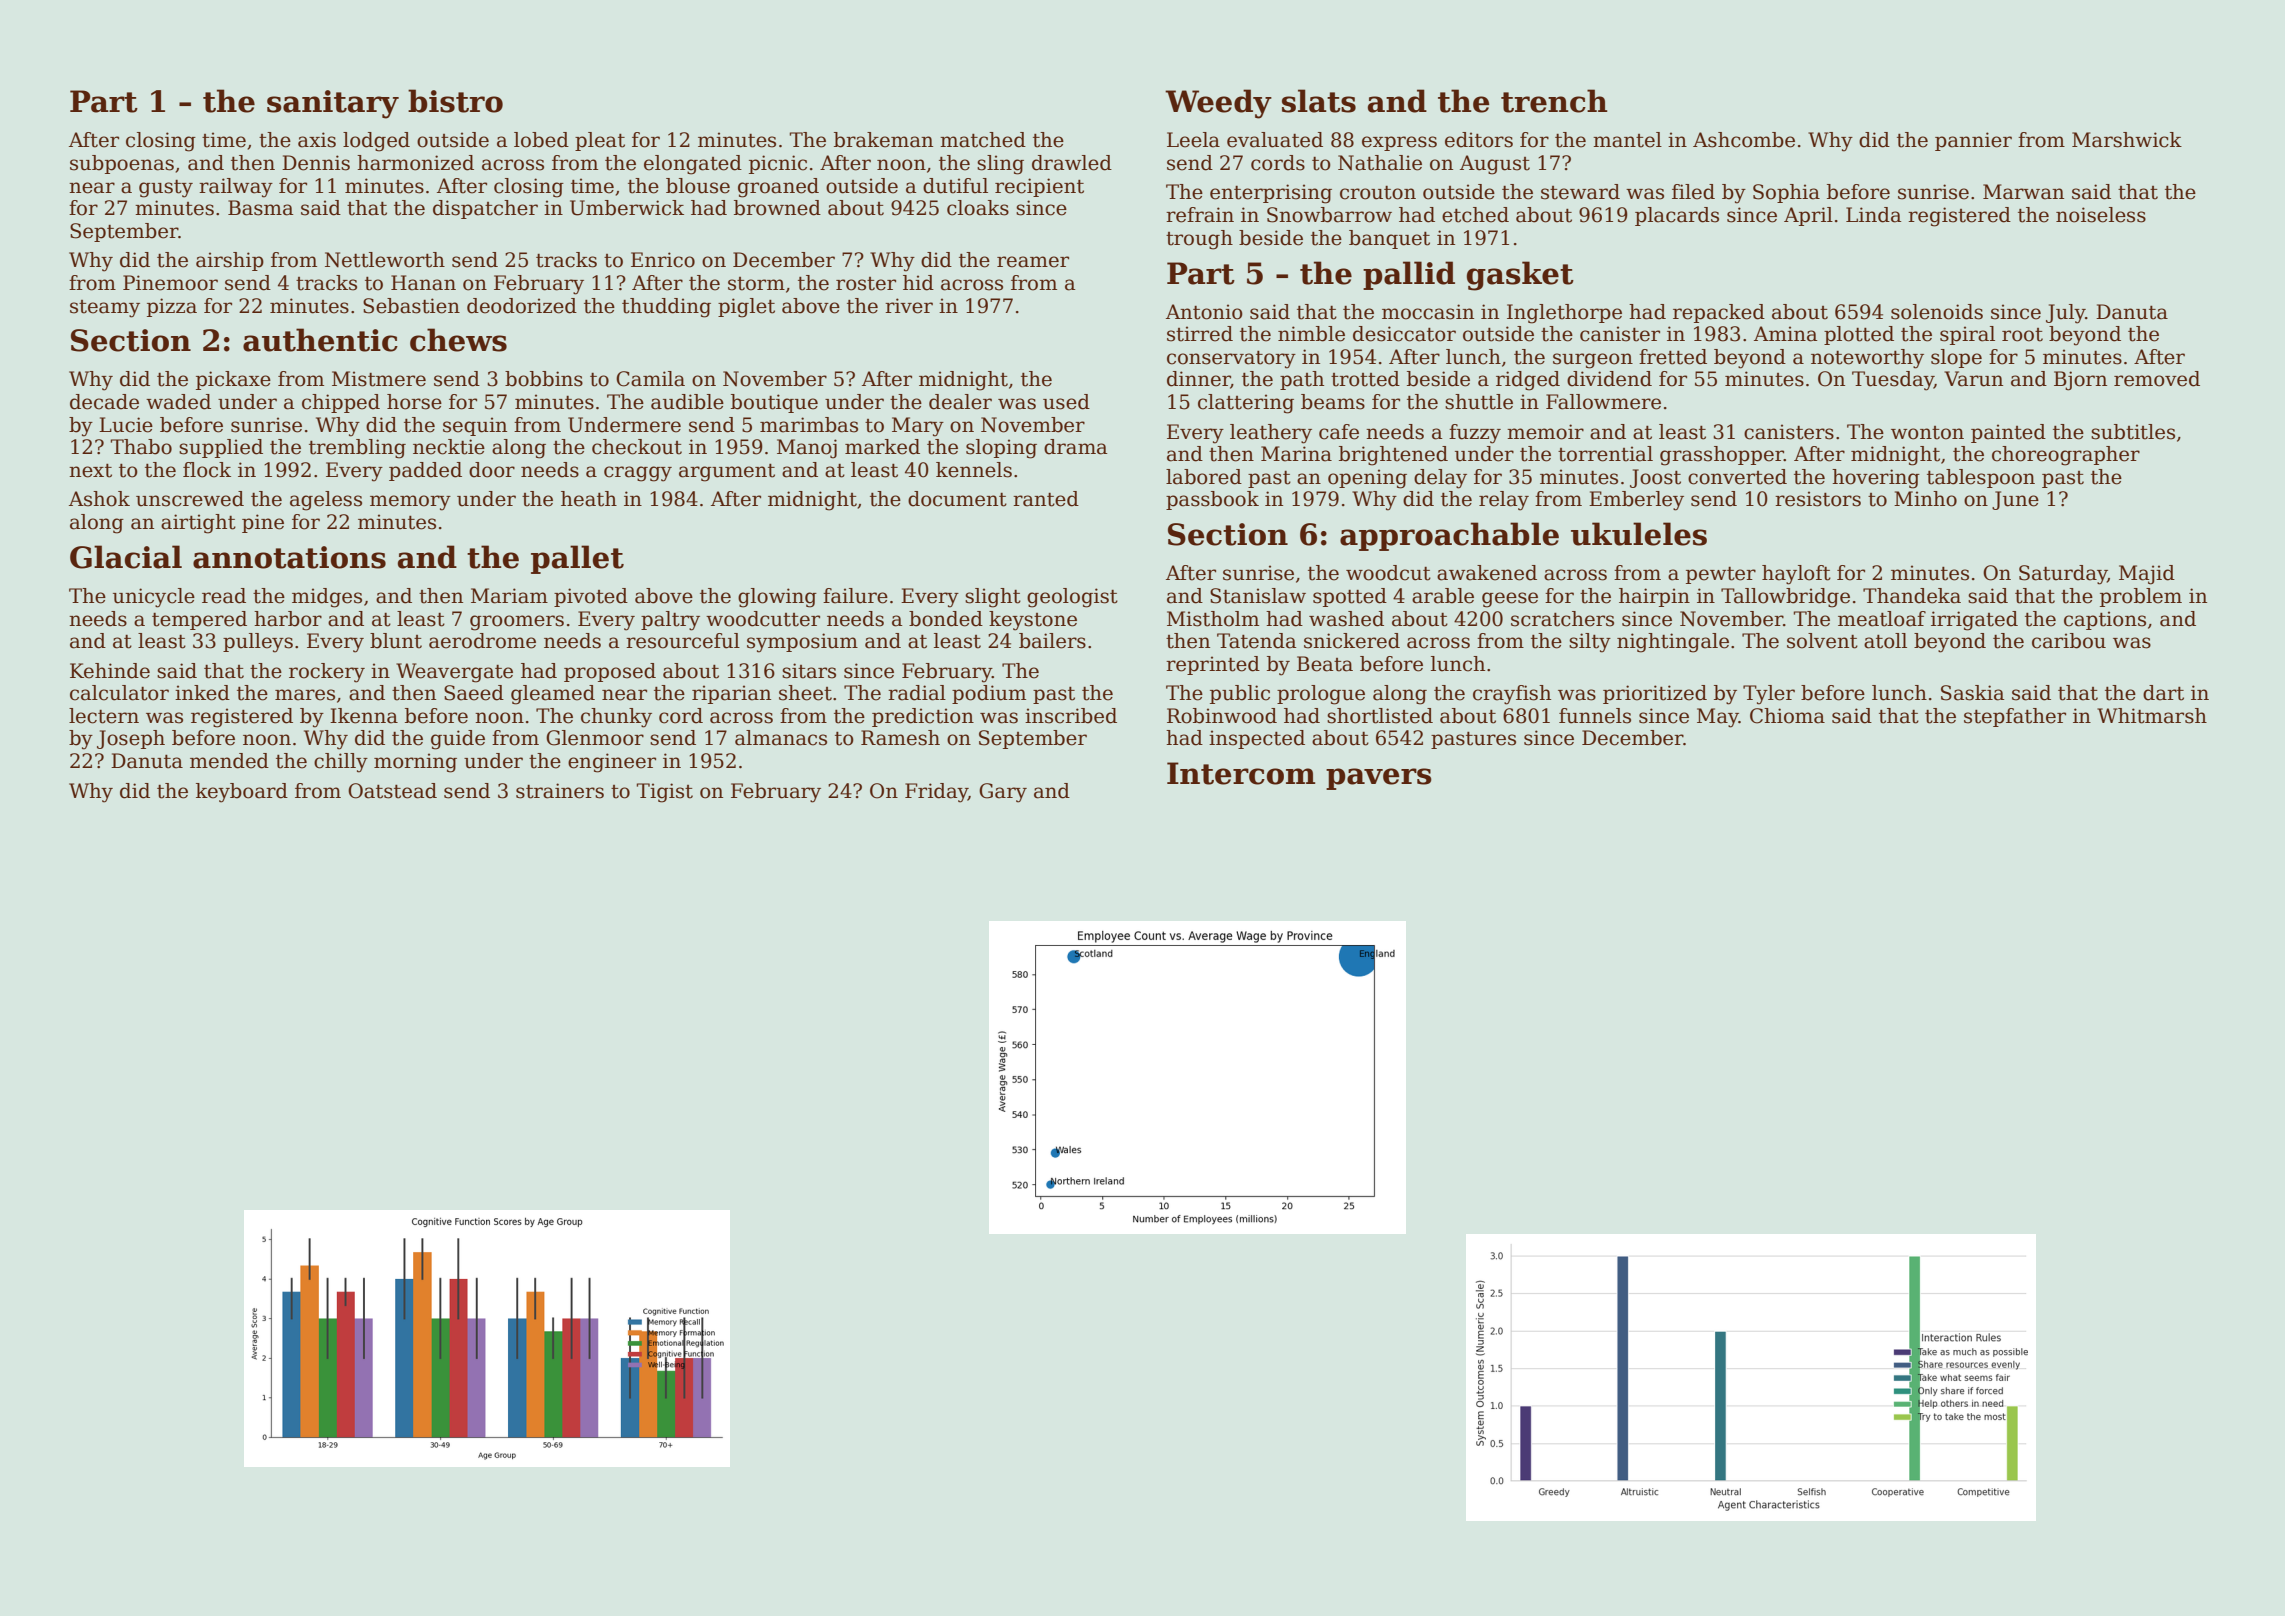 The width and height of the screenshot is (2285, 1616). Describe the element at coordinates (1378, 193) in the screenshot. I see `crouton` at that location.
